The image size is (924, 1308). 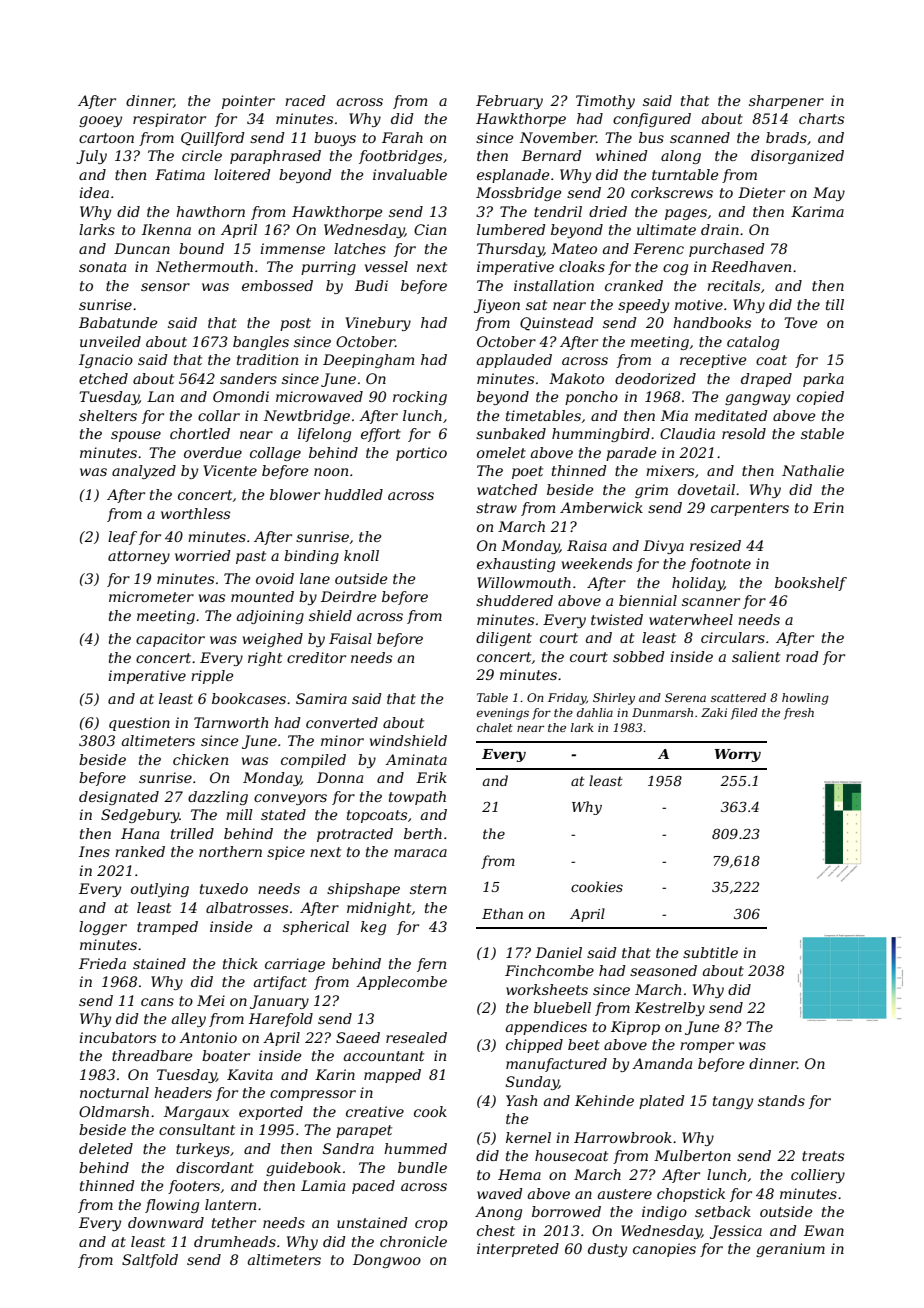 I want to click on Tarnworth, so click(x=231, y=722).
